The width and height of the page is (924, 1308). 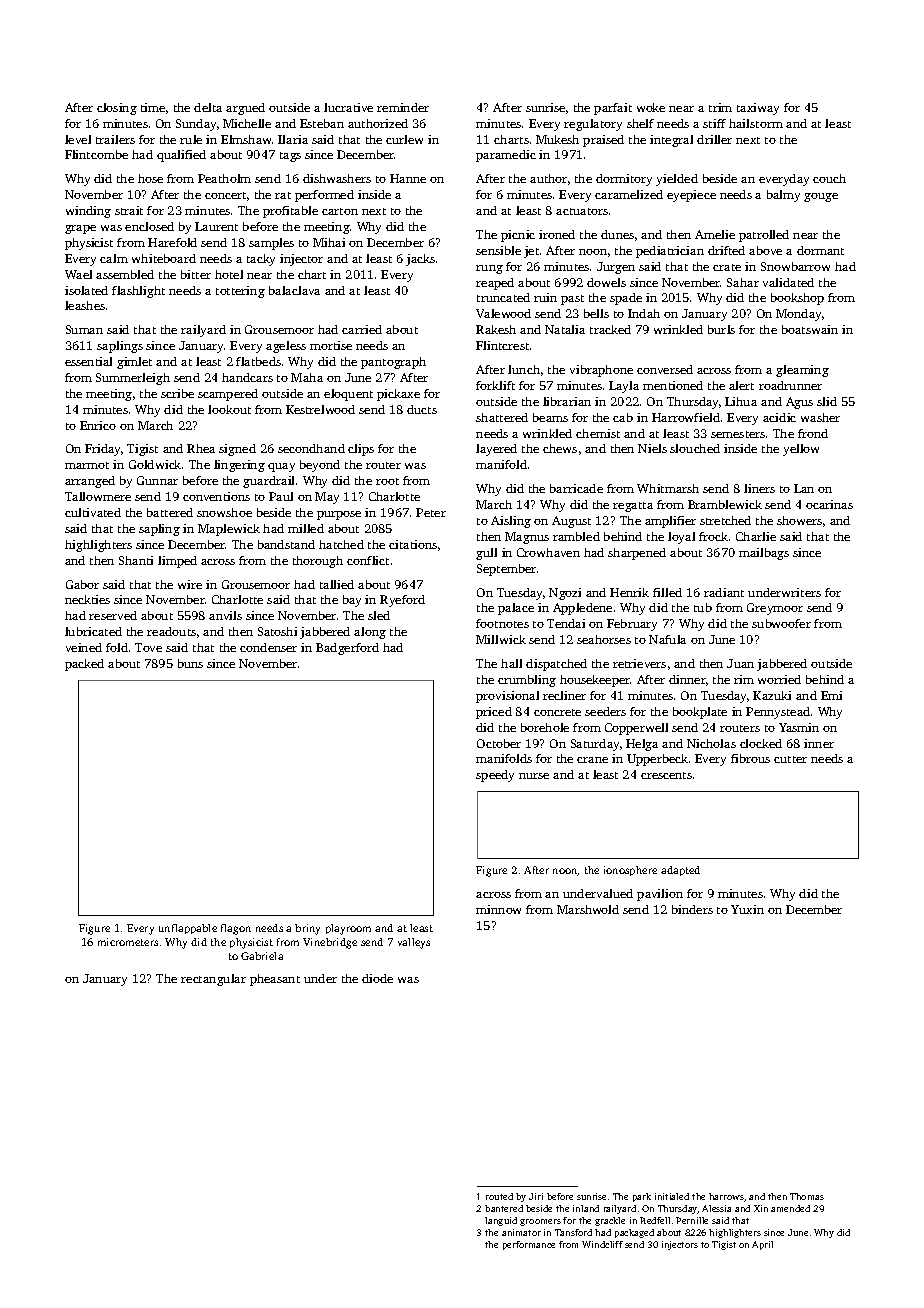 I want to click on pheasant, so click(x=275, y=980).
